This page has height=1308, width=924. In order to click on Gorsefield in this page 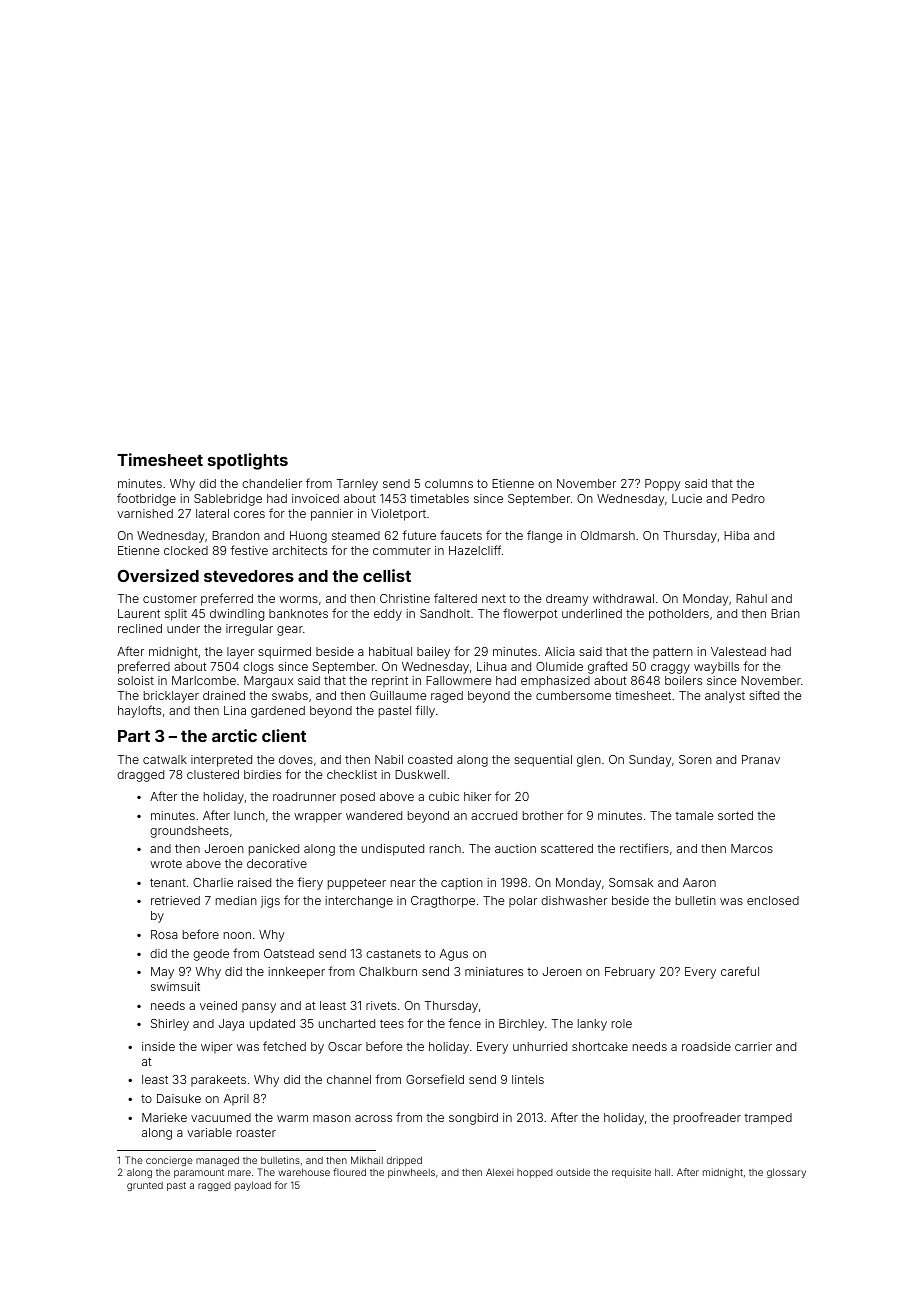, I will do `click(435, 1079)`.
